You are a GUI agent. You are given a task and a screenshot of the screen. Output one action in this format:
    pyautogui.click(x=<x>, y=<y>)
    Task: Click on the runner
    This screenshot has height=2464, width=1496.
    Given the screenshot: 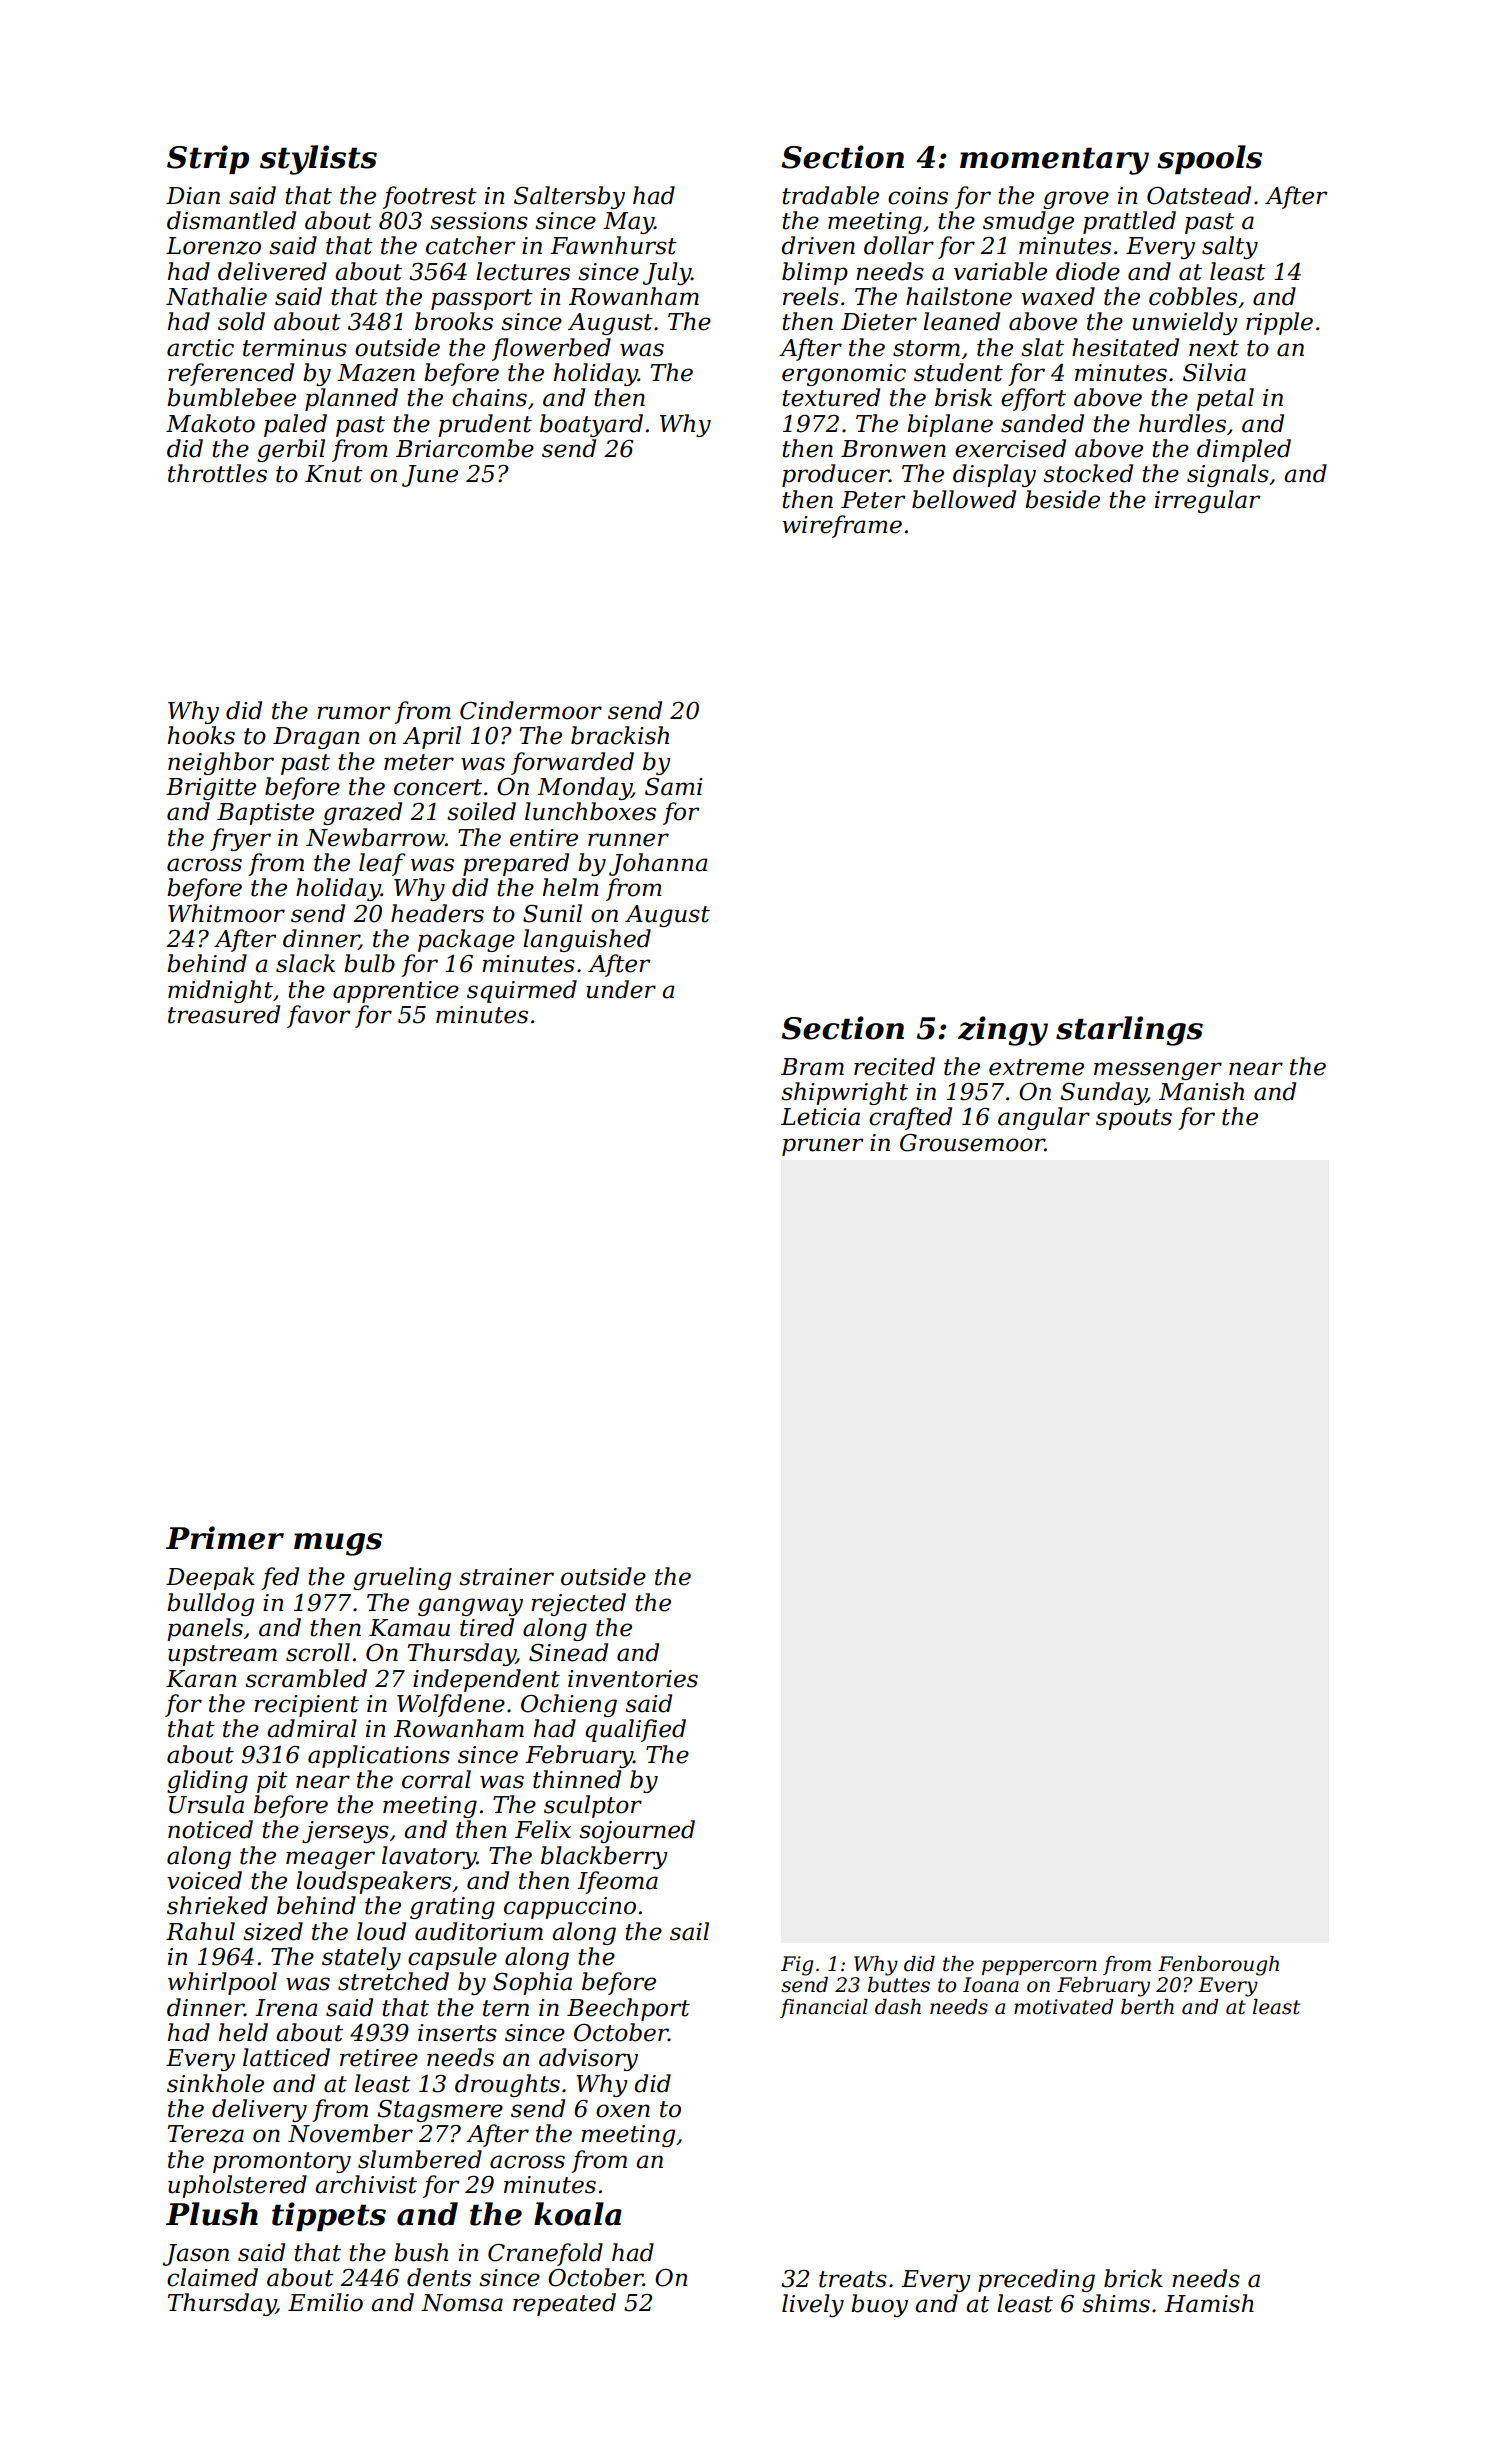 What is the action you would take?
    pyautogui.click(x=628, y=840)
